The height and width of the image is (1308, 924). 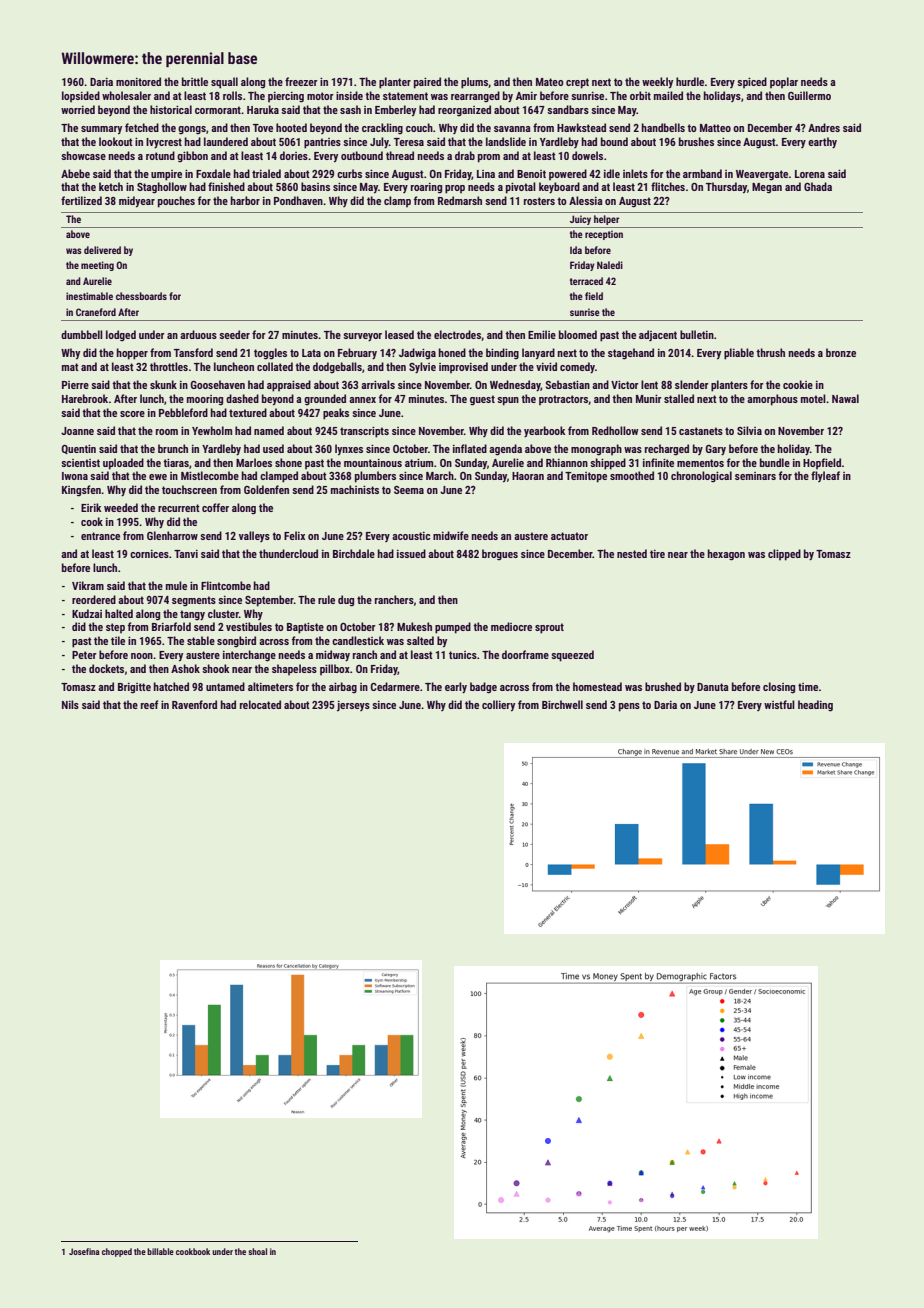 I want to click on untamed, so click(x=225, y=686).
